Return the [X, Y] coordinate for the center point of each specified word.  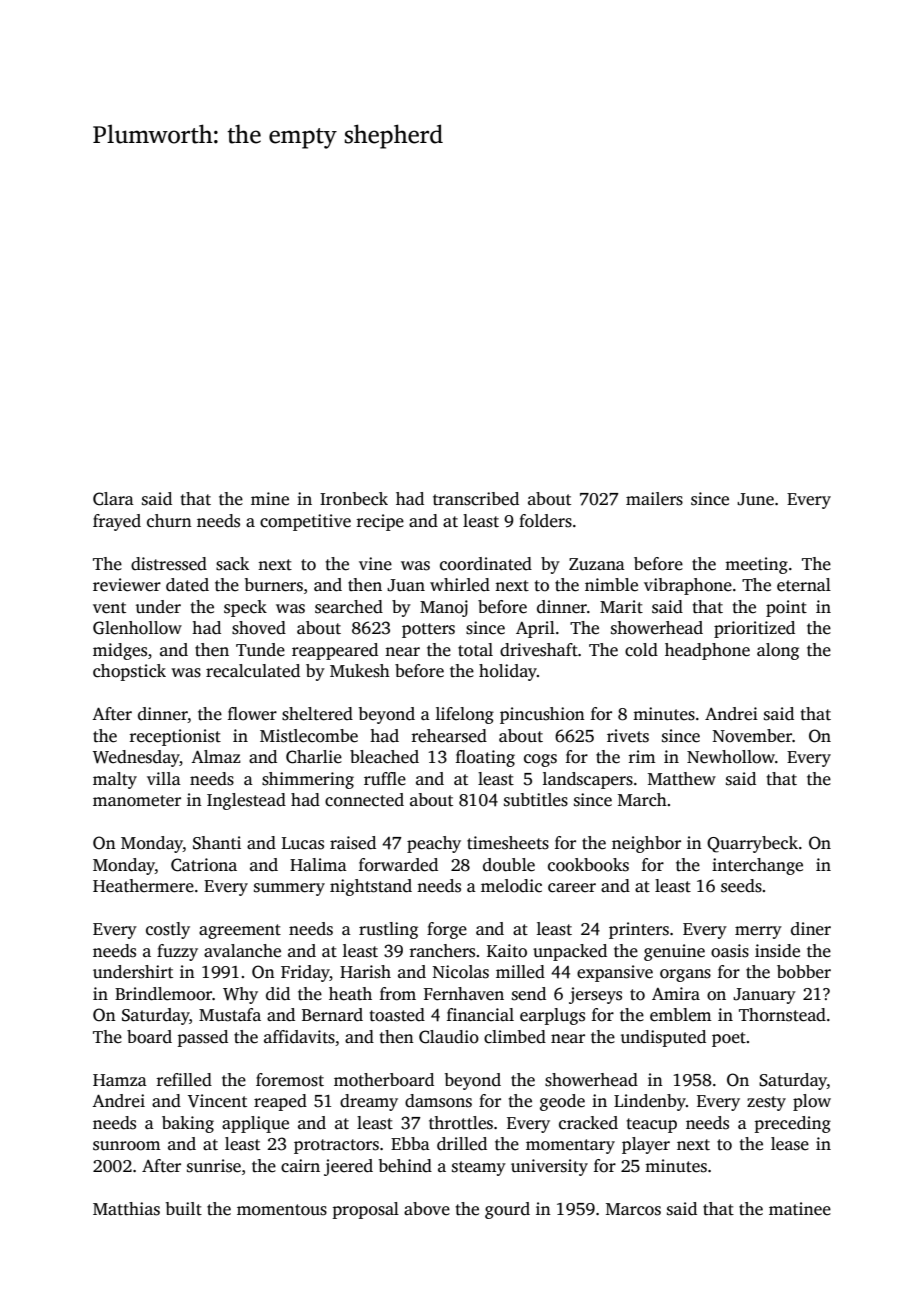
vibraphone [688, 586]
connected [364, 800]
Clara [113, 499]
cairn [300, 1166]
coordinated [486, 564]
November [752, 736]
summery [289, 889]
